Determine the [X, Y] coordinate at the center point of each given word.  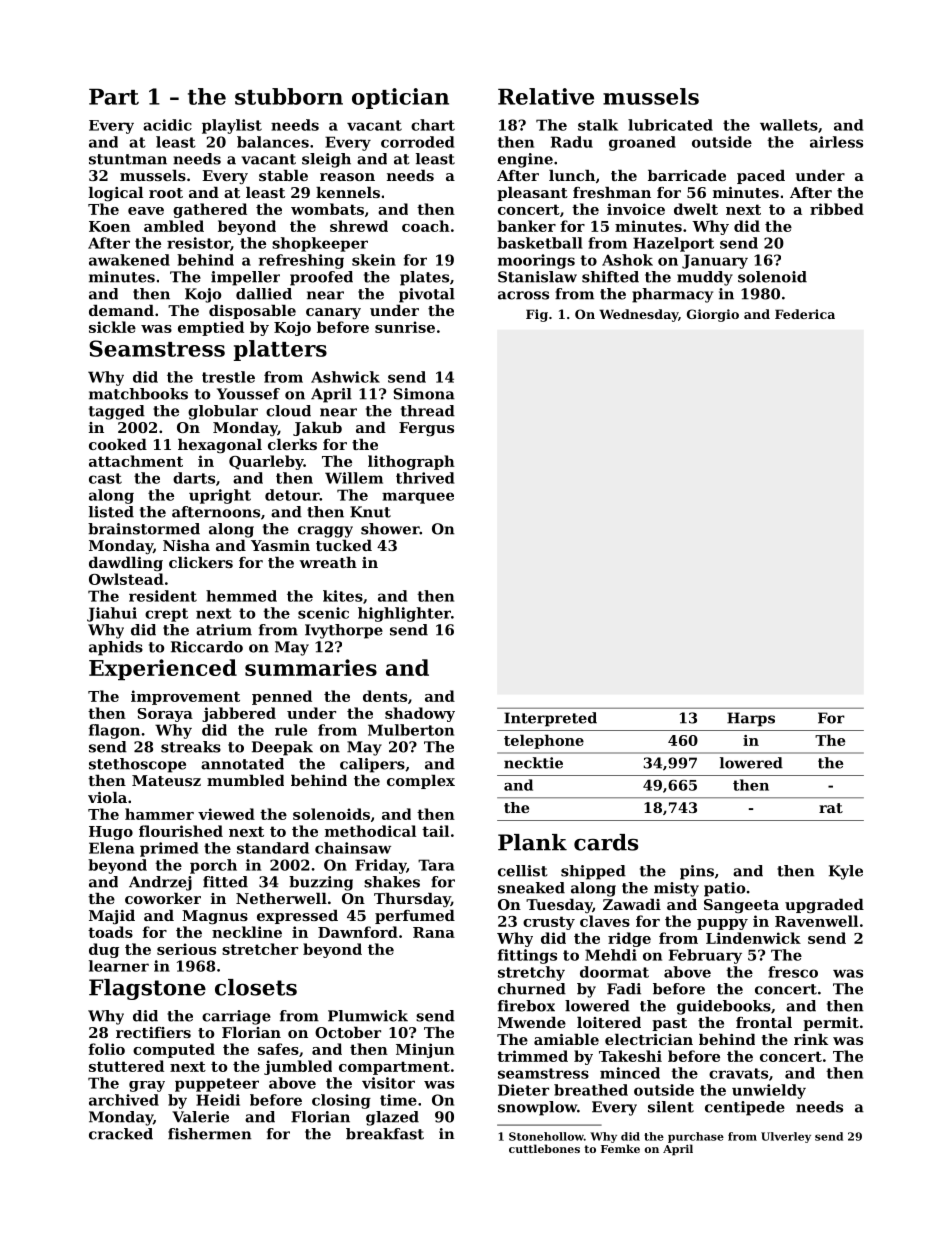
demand [121, 310]
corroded [417, 142]
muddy [705, 278]
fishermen [210, 1134]
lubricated [670, 125]
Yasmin [280, 545]
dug [104, 950]
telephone [544, 741]
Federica [805, 314]
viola [107, 797]
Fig [537, 315]
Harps [751, 719]
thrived [425, 478]
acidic [167, 125]
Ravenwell [816, 921]
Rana [434, 932]
